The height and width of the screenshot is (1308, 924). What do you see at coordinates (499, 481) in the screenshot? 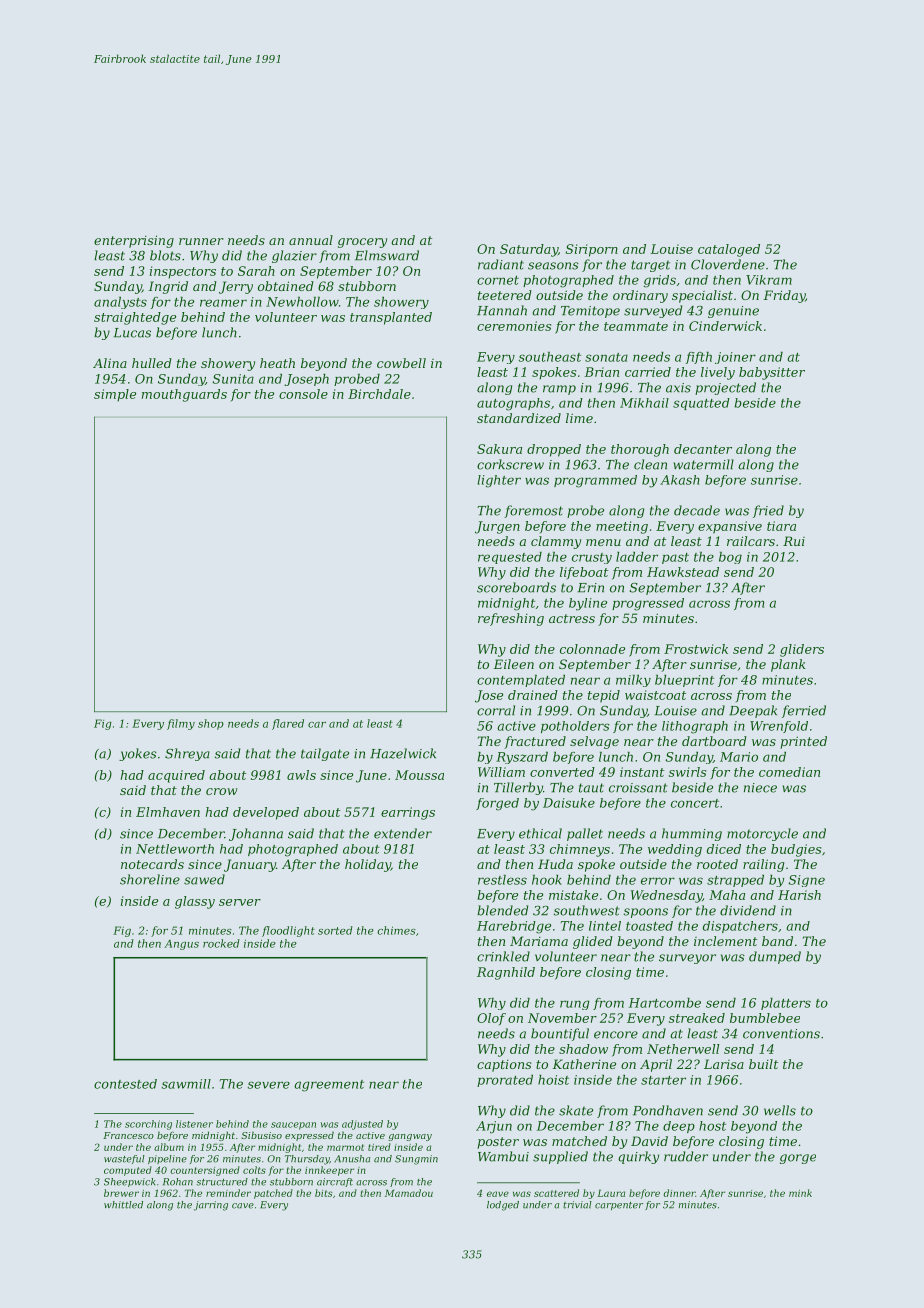
I see `lighter` at bounding box center [499, 481].
